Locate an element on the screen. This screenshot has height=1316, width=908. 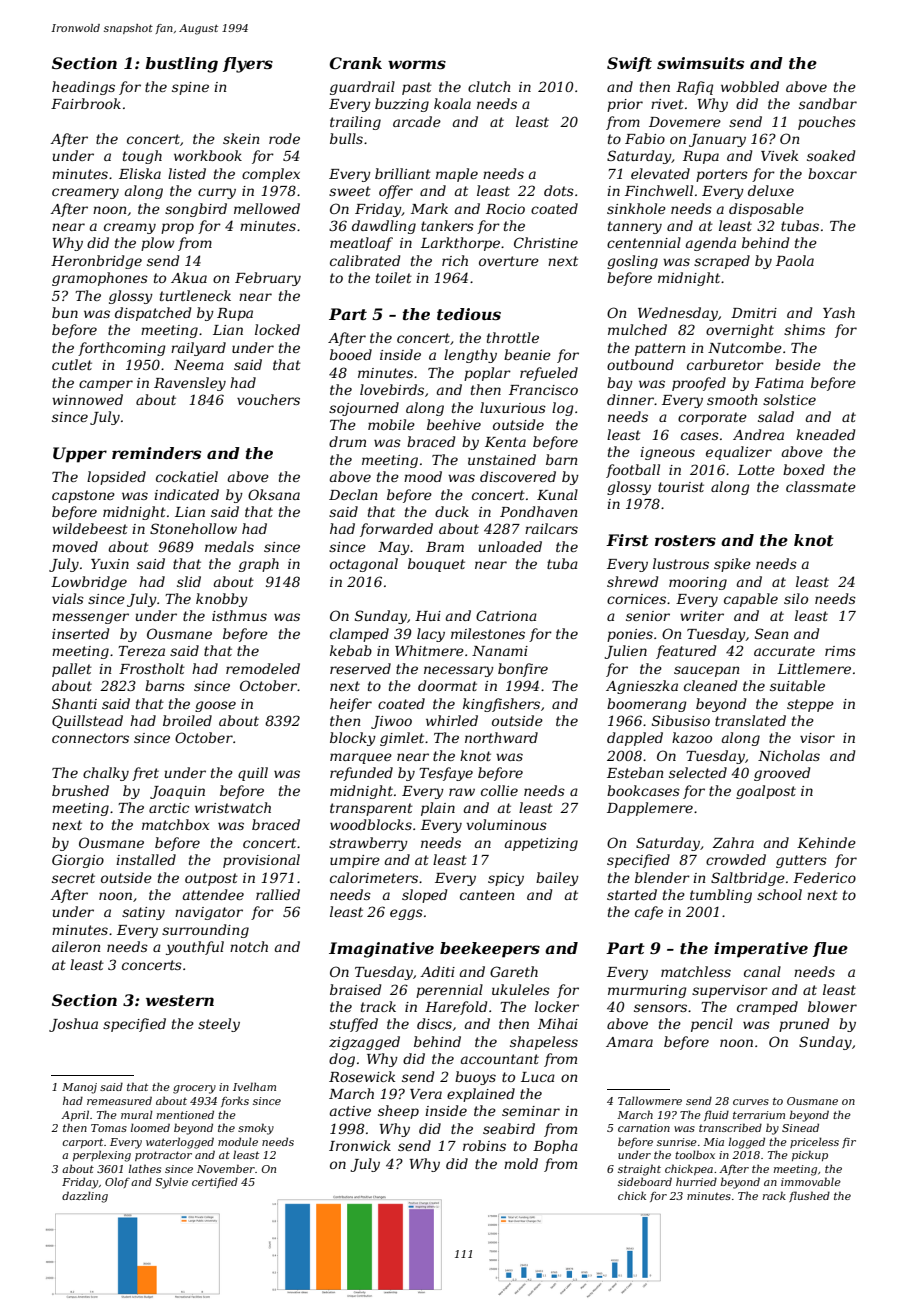
Neema is located at coordinates (199, 365).
